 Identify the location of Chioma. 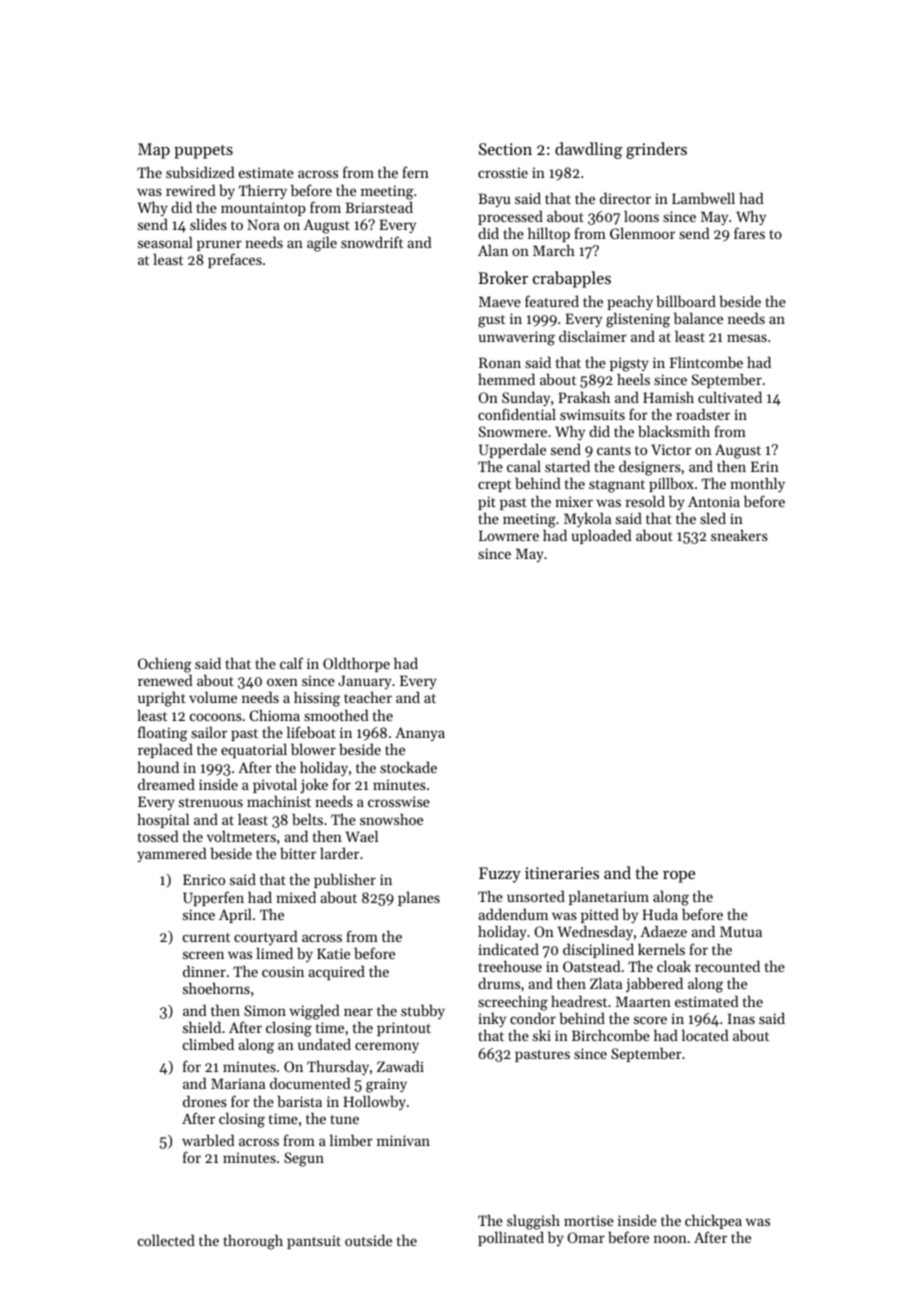
(275, 715).
